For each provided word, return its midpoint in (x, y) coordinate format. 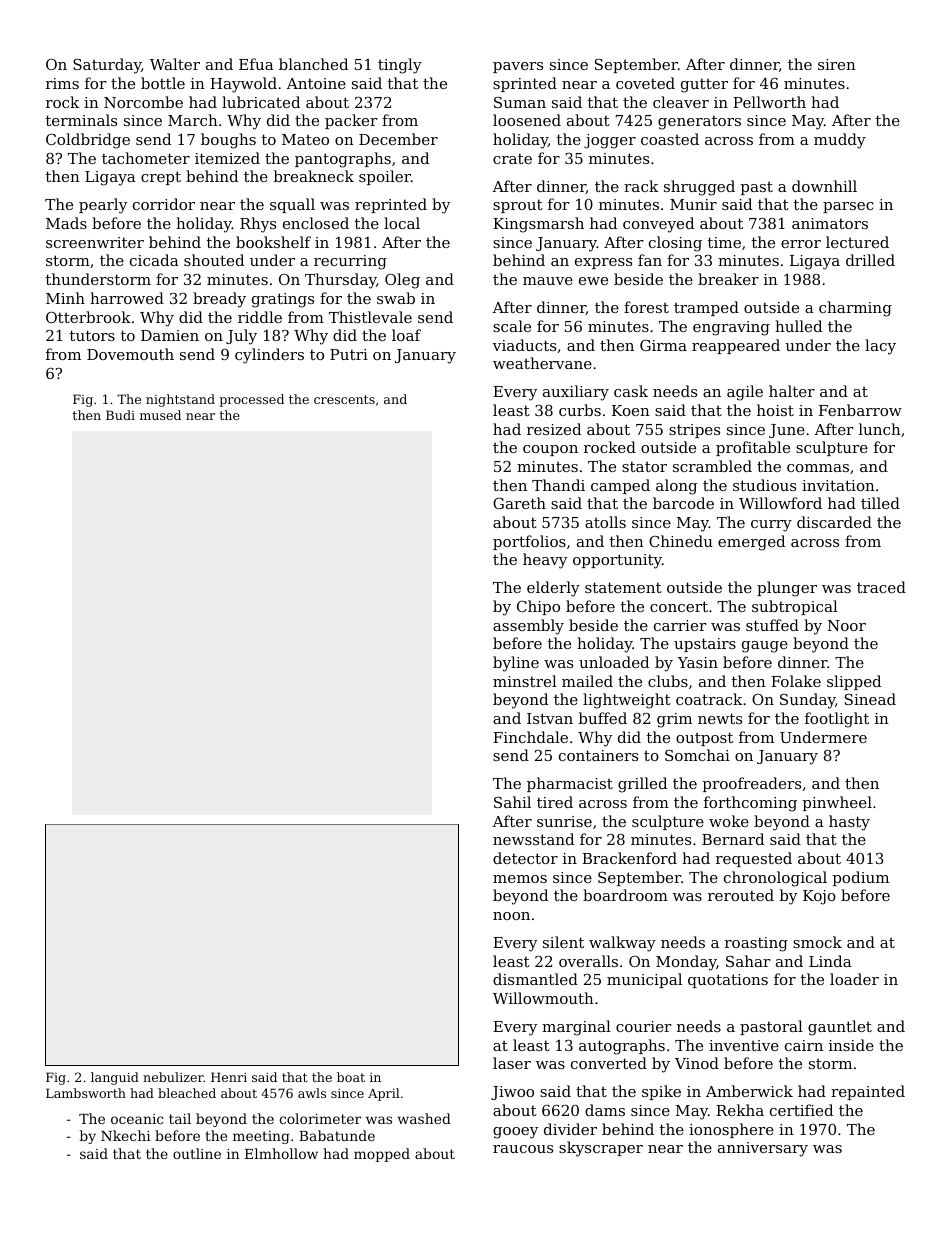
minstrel (525, 681)
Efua (256, 64)
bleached (187, 1093)
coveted (645, 83)
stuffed (772, 625)
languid (115, 1078)
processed (252, 400)
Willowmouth (543, 998)
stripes (694, 431)
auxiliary (576, 393)
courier (644, 1026)
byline (516, 664)
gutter (704, 85)
